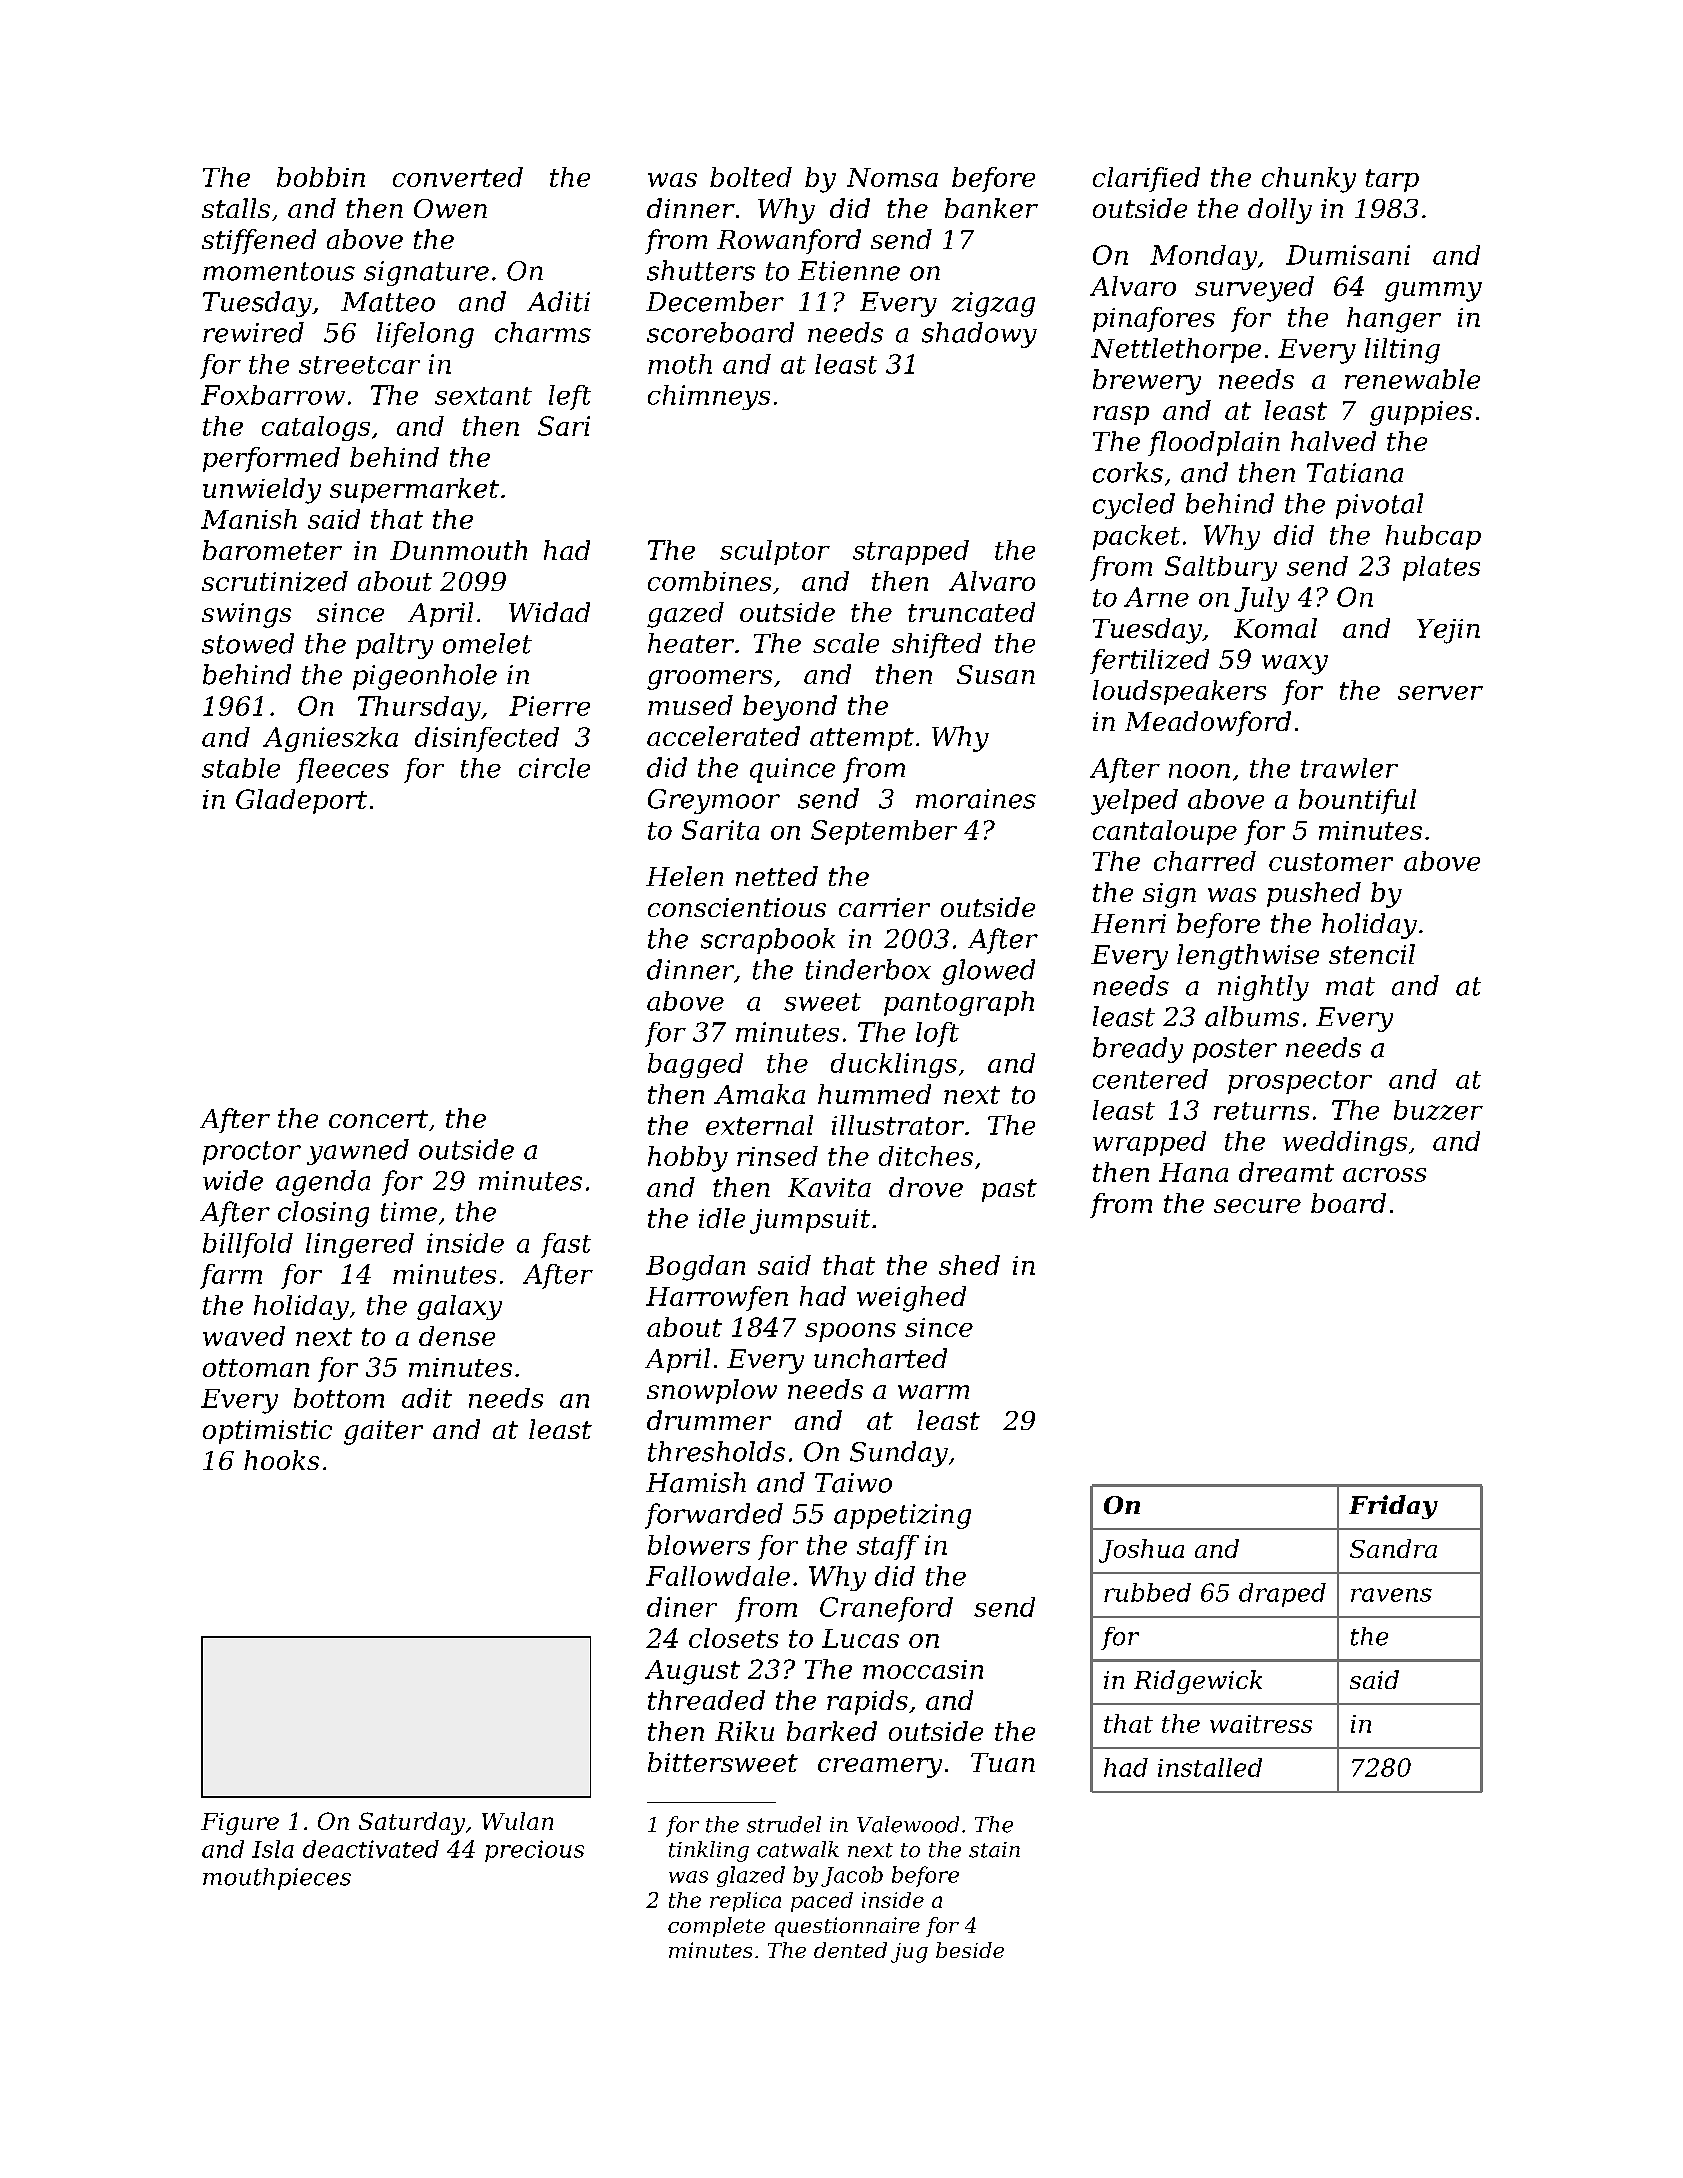 The image size is (1683, 2178). What do you see at coordinates (988, 972) in the document?
I see `glowed` at bounding box center [988, 972].
